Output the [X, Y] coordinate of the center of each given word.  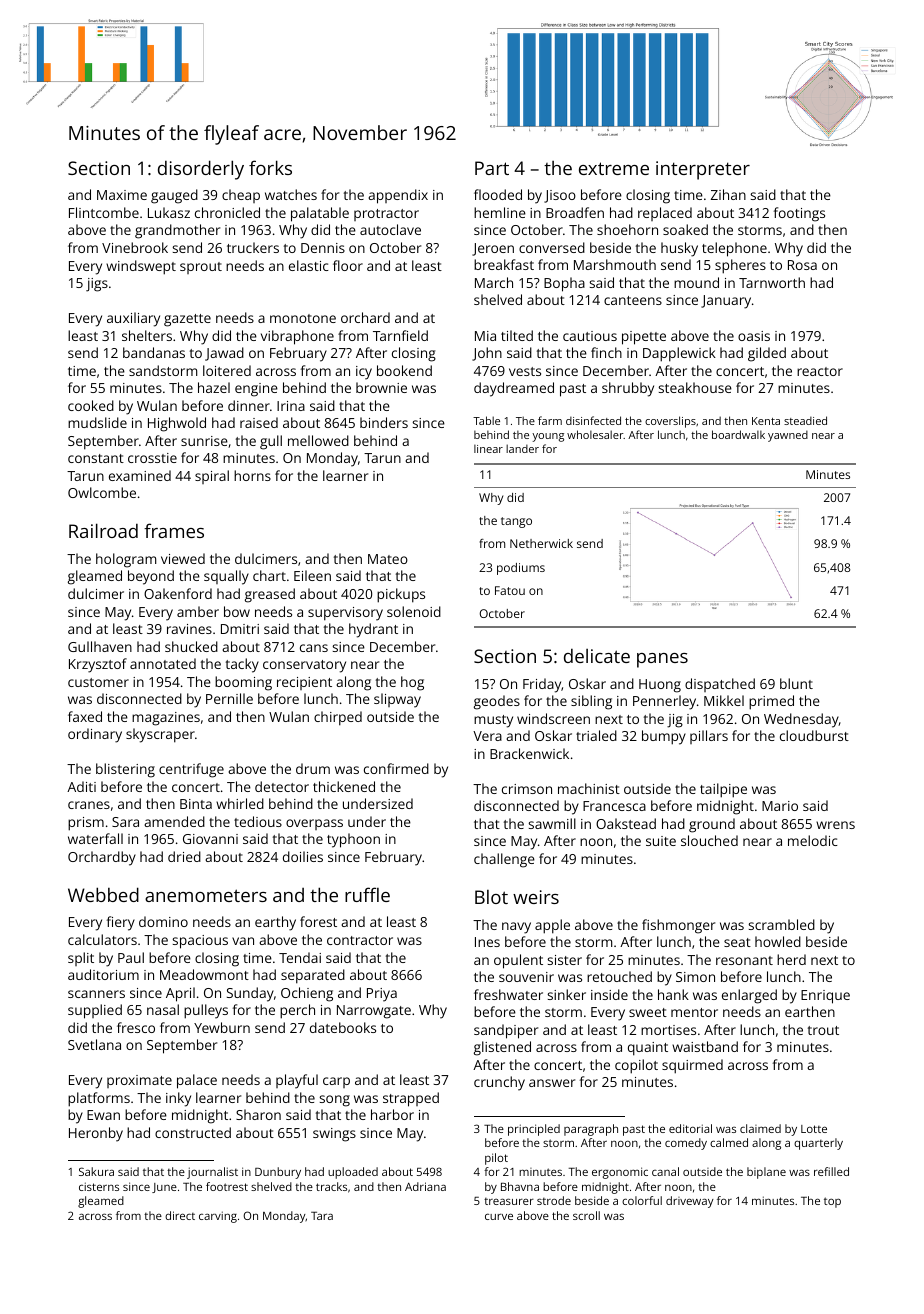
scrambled [782, 924]
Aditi [81, 786]
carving [218, 1217]
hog [412, 683]
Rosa [802, 265]
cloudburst [814, 735]
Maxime [122, 195]
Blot [491, 897]
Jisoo [560, 196]
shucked [191, 646]
